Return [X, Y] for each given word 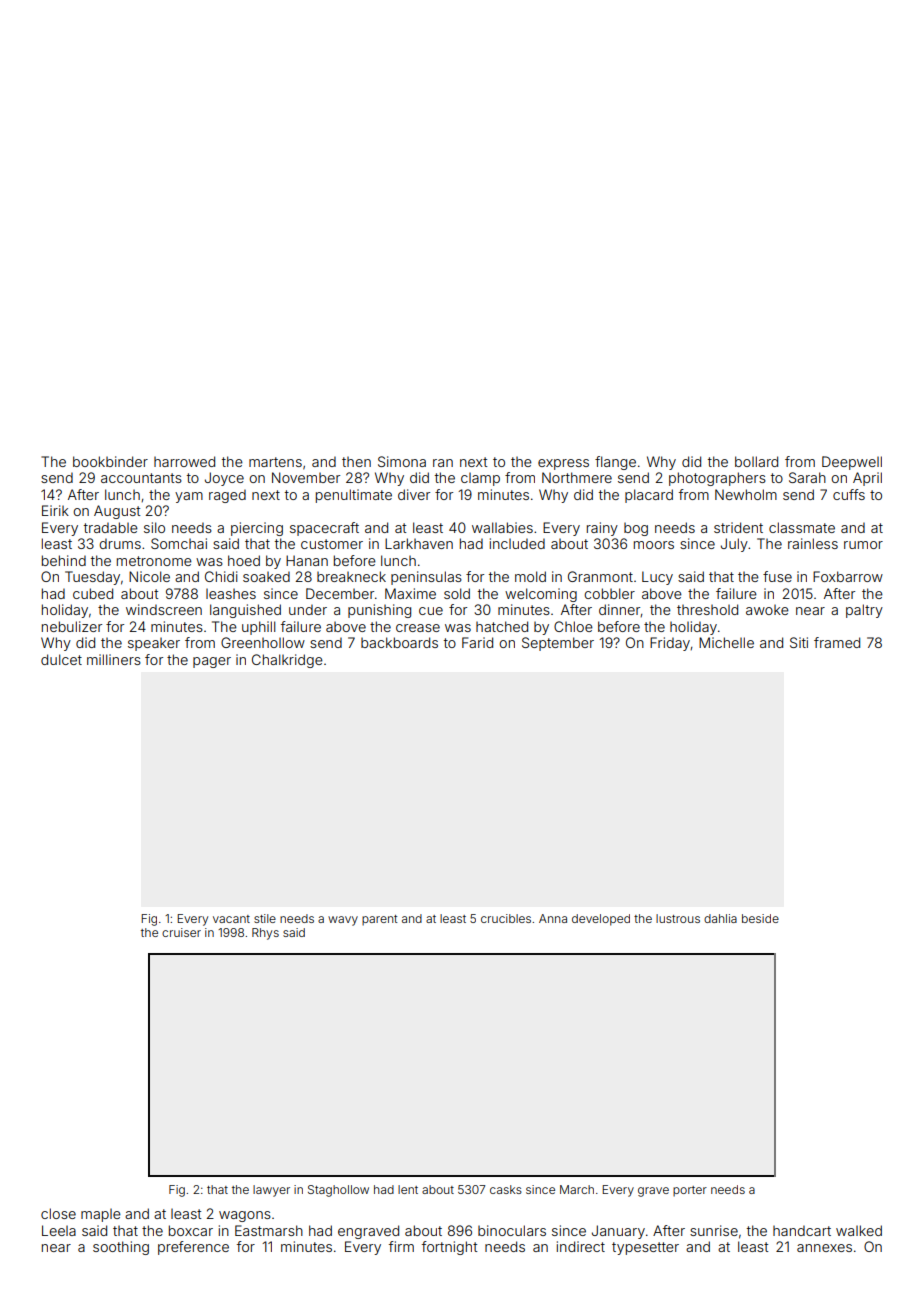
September [558, 644]
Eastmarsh [269, 1230]
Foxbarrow [848, 576]
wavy [343, 921]
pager [212, 662]
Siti [799, 642]
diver [414, 494]
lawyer [271, 1191]
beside [760, 918]
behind [64, 560]
